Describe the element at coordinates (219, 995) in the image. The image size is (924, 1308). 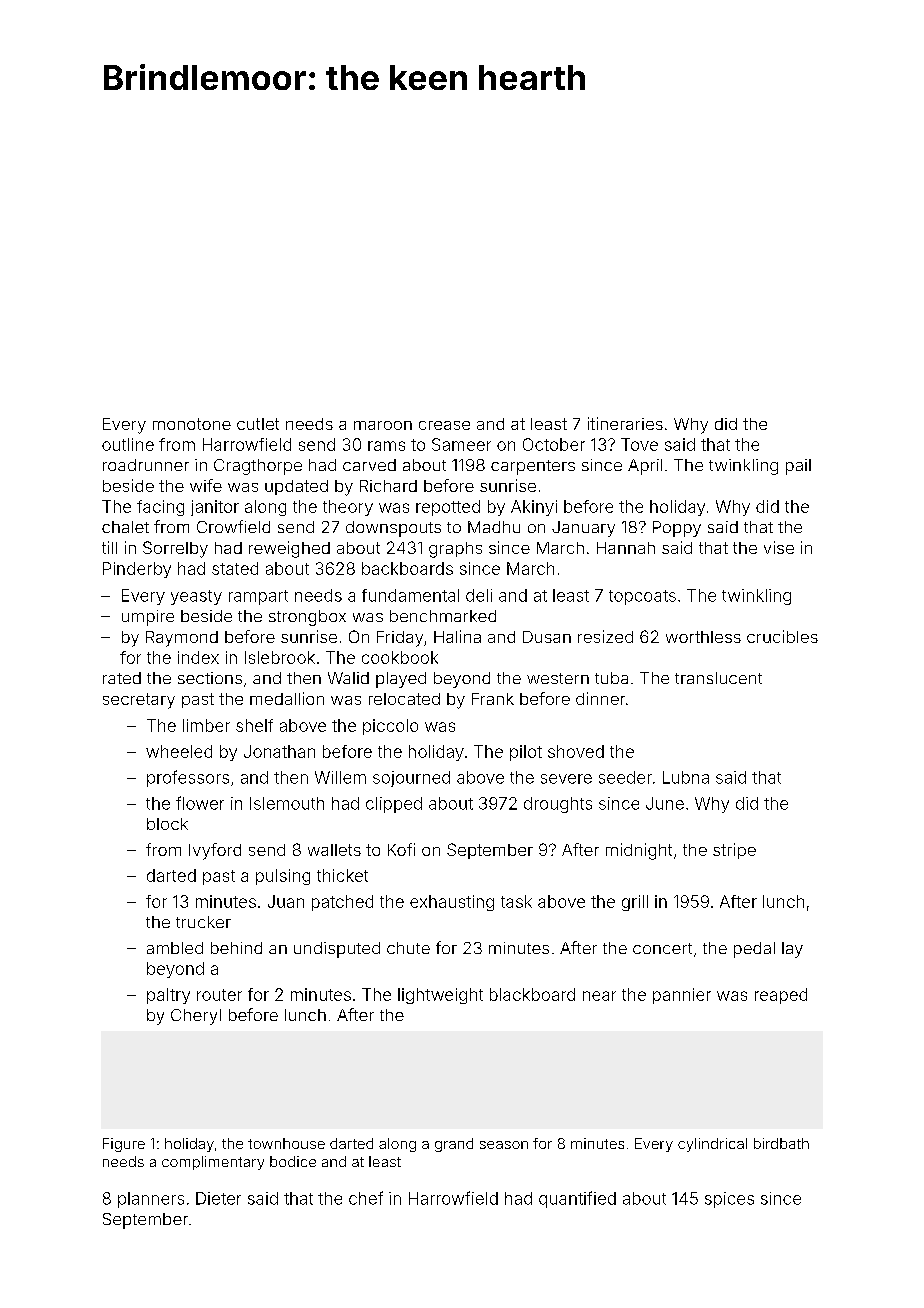
I see `router` at that location.
